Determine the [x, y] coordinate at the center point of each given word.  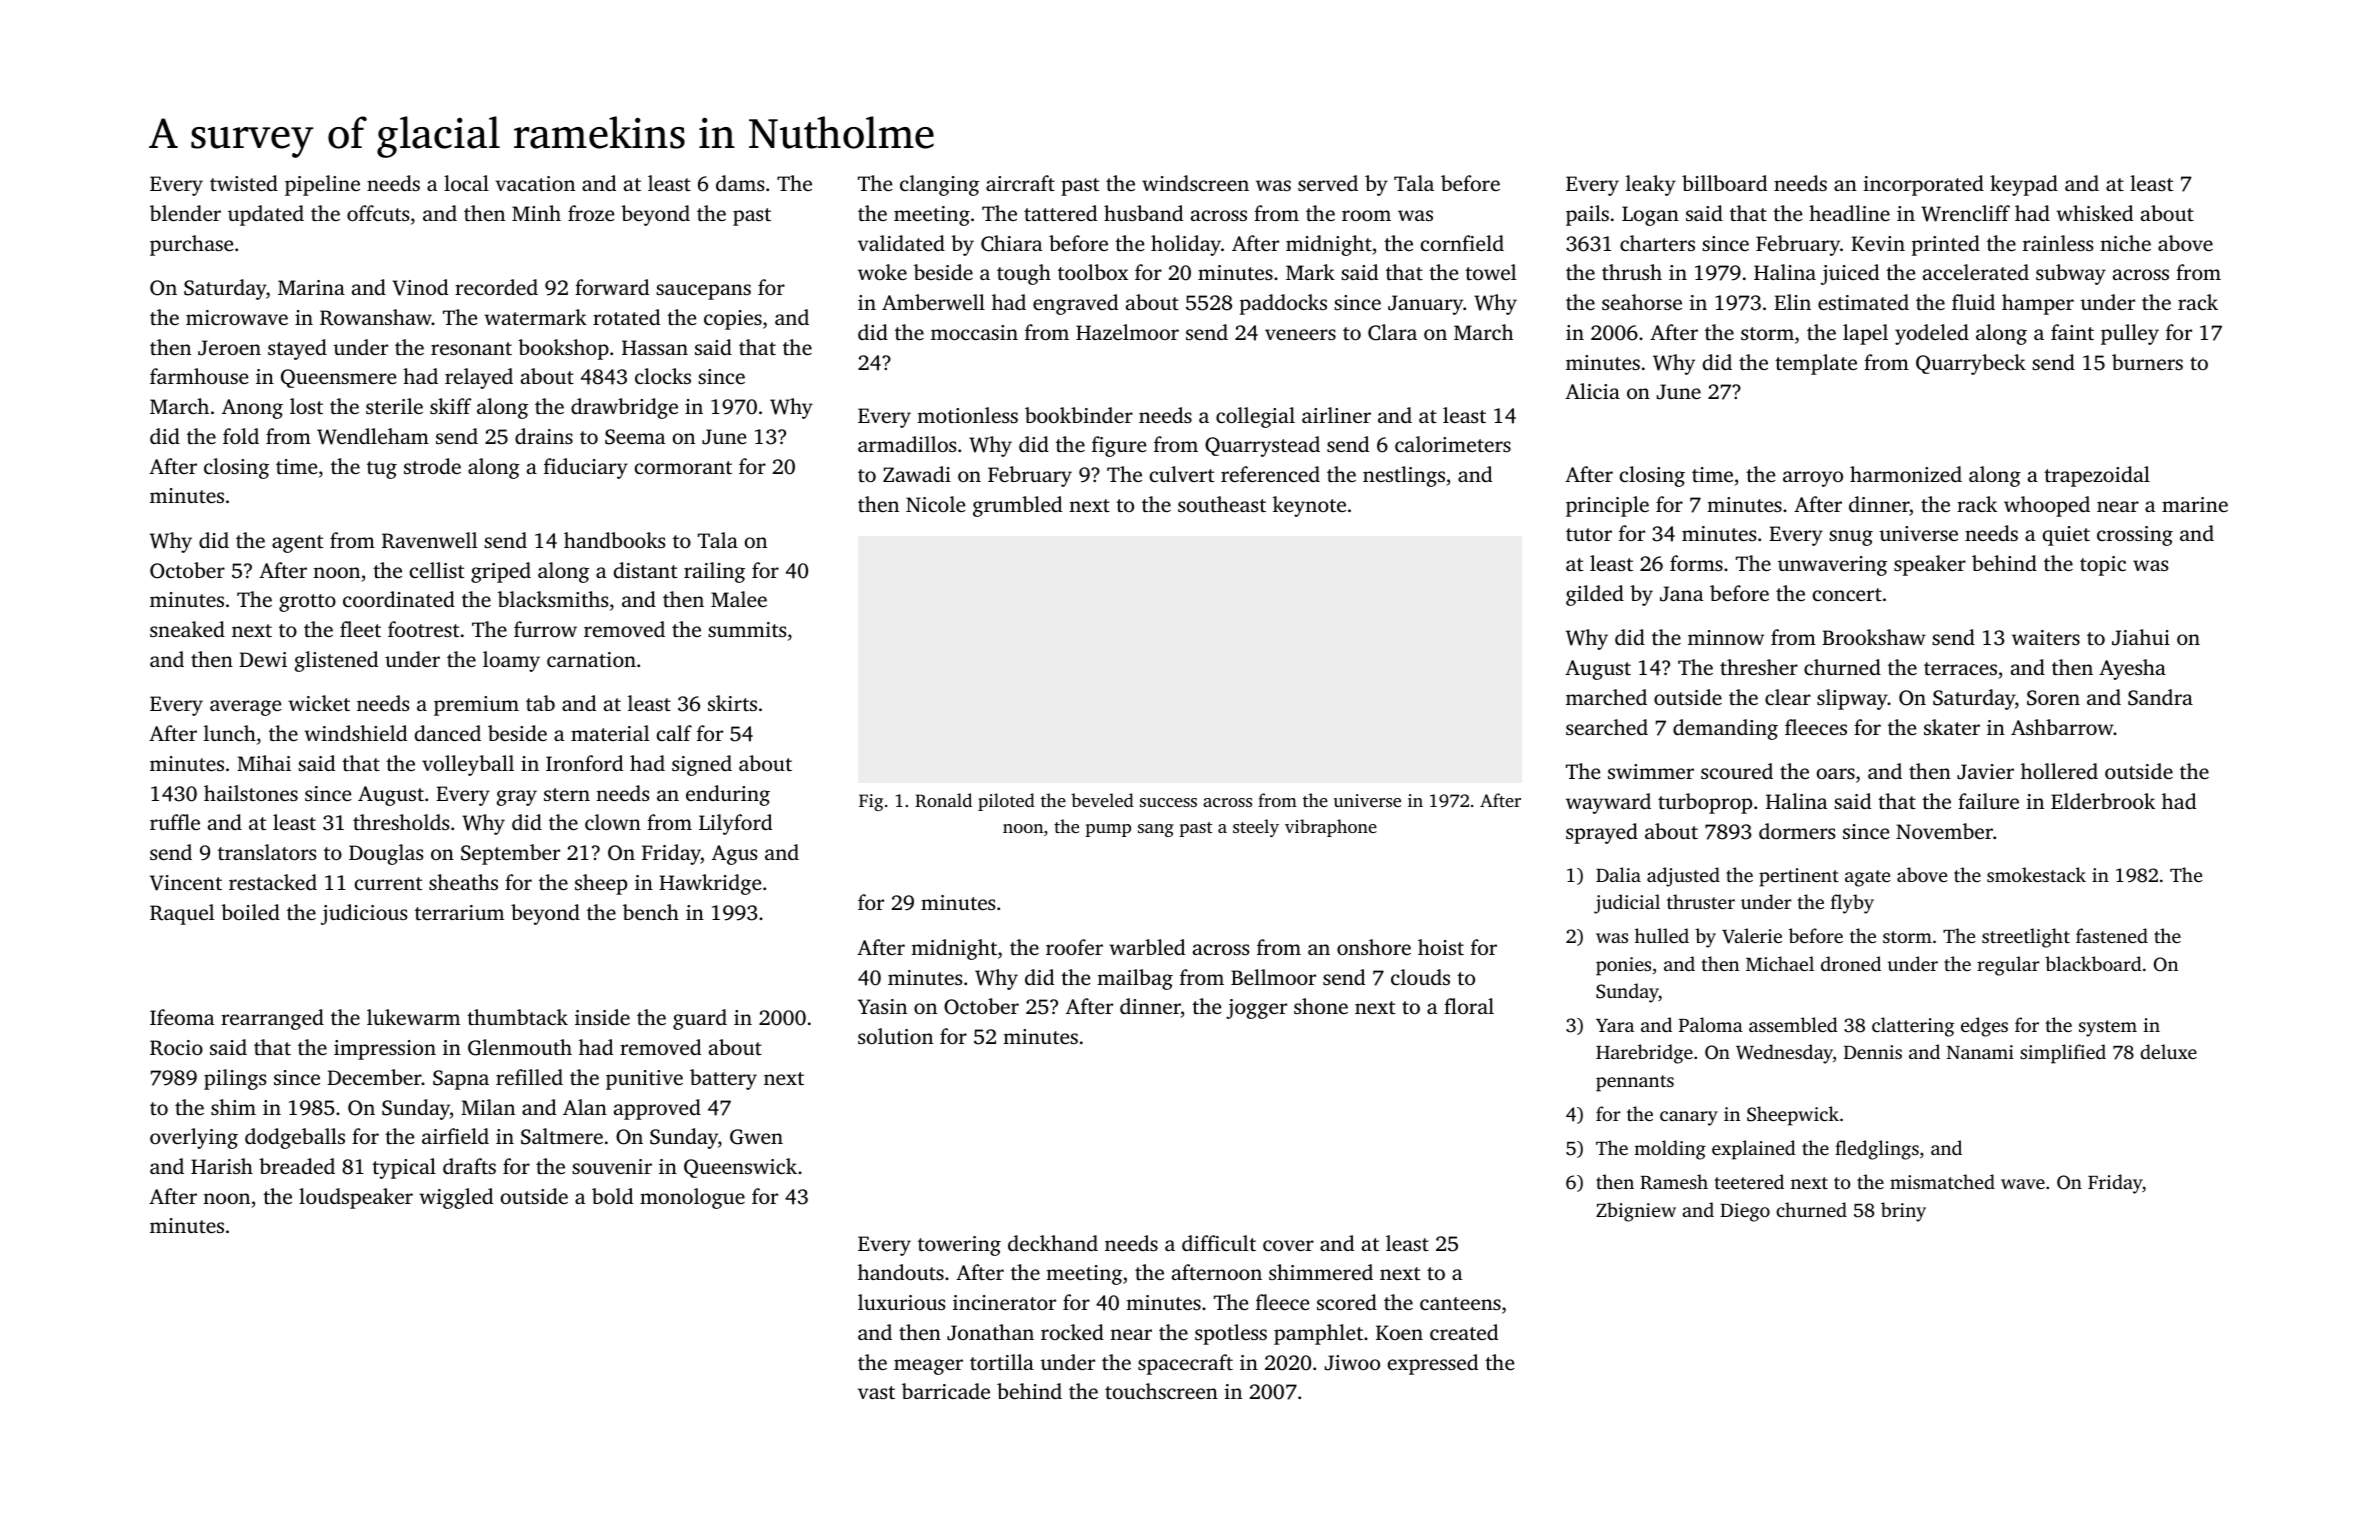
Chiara [1011, 243]
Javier [1985, 772]
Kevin [1878, 243]
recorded [496, 287]
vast [876, 1392]
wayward [1608, 803]
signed [702, 765]
